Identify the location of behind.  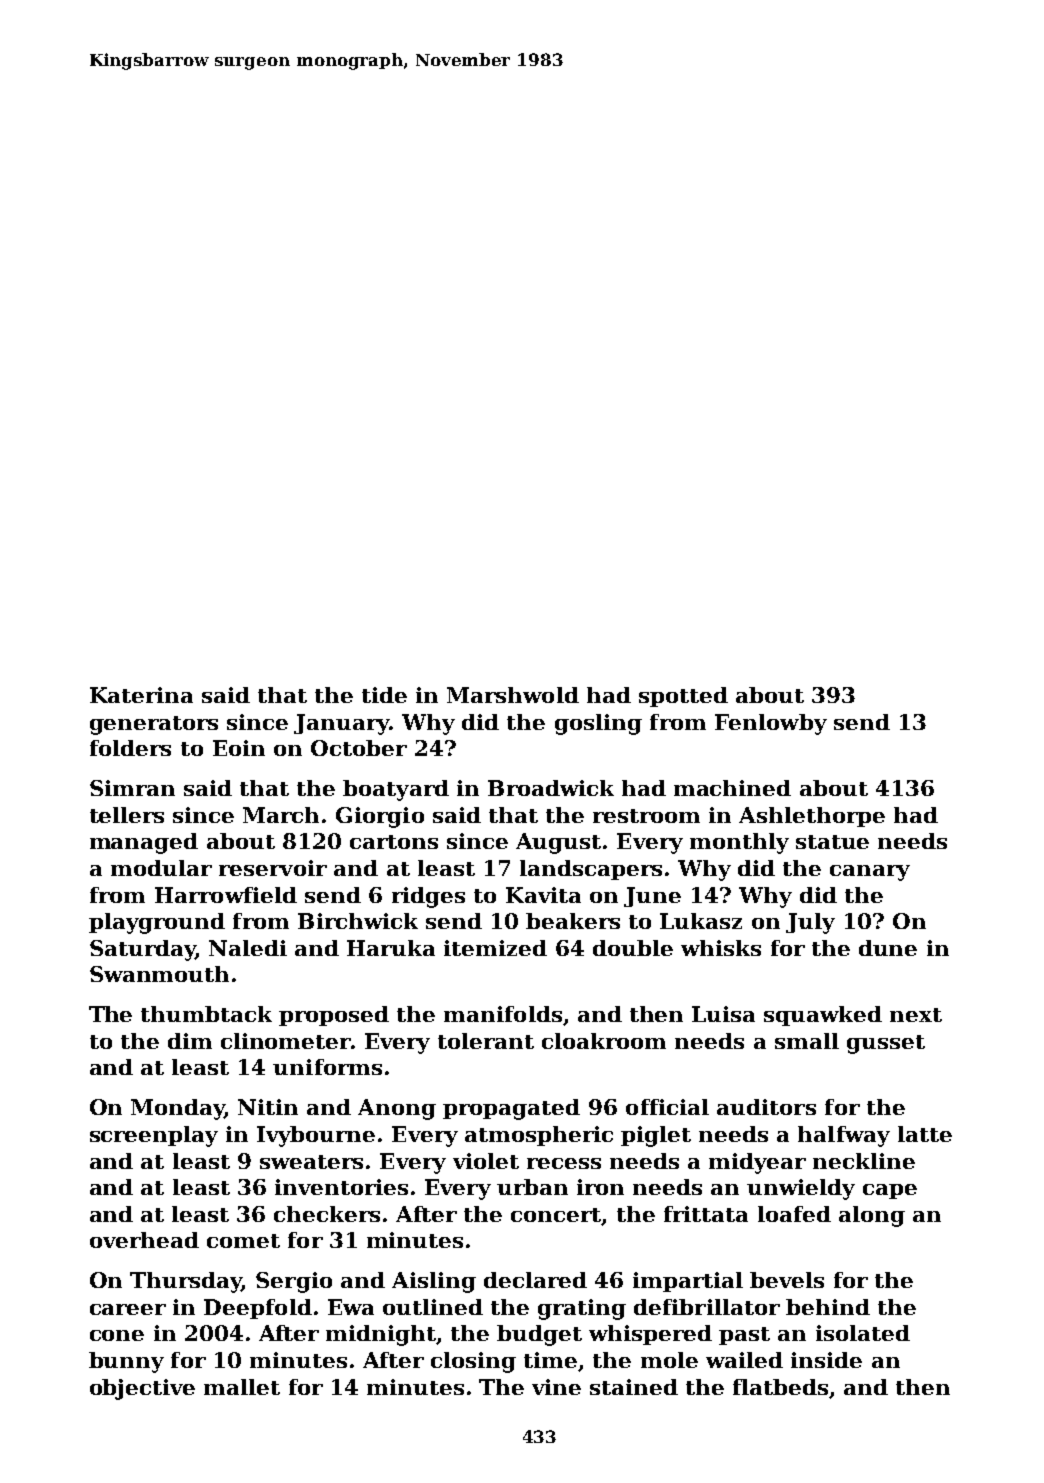
(828, 1307).
